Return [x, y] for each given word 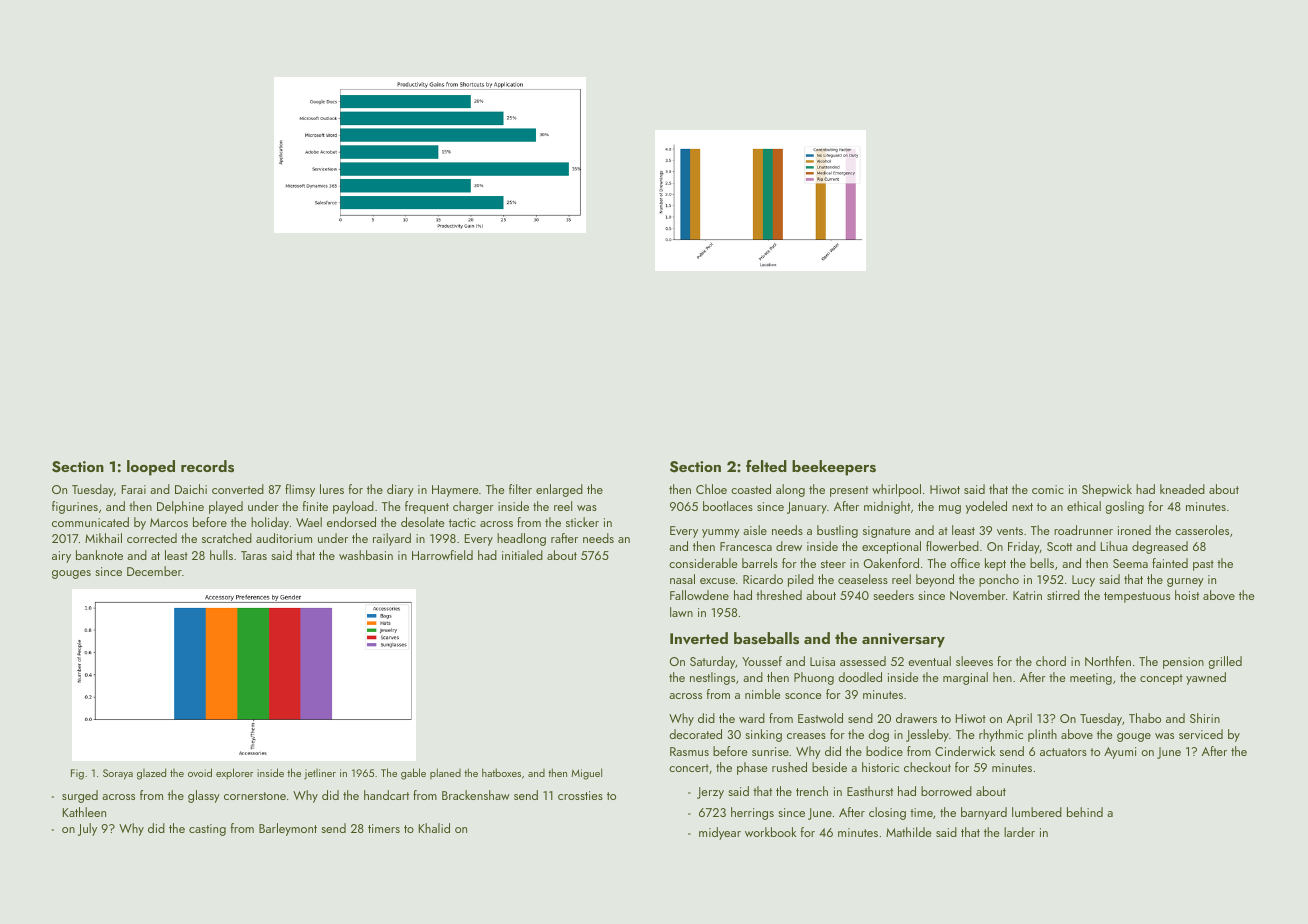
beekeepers [834, 468]
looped [151, 468]
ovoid [200, 772]
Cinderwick [965, 751]
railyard [392, 539]
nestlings [712, 678]
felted [766, 466]
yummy [721, 533]
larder [1019, 832]
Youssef [762, 661]
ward [752, 718]
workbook [770, 832]
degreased [1160, 547]
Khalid [434, 828]
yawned [1206, 678]
